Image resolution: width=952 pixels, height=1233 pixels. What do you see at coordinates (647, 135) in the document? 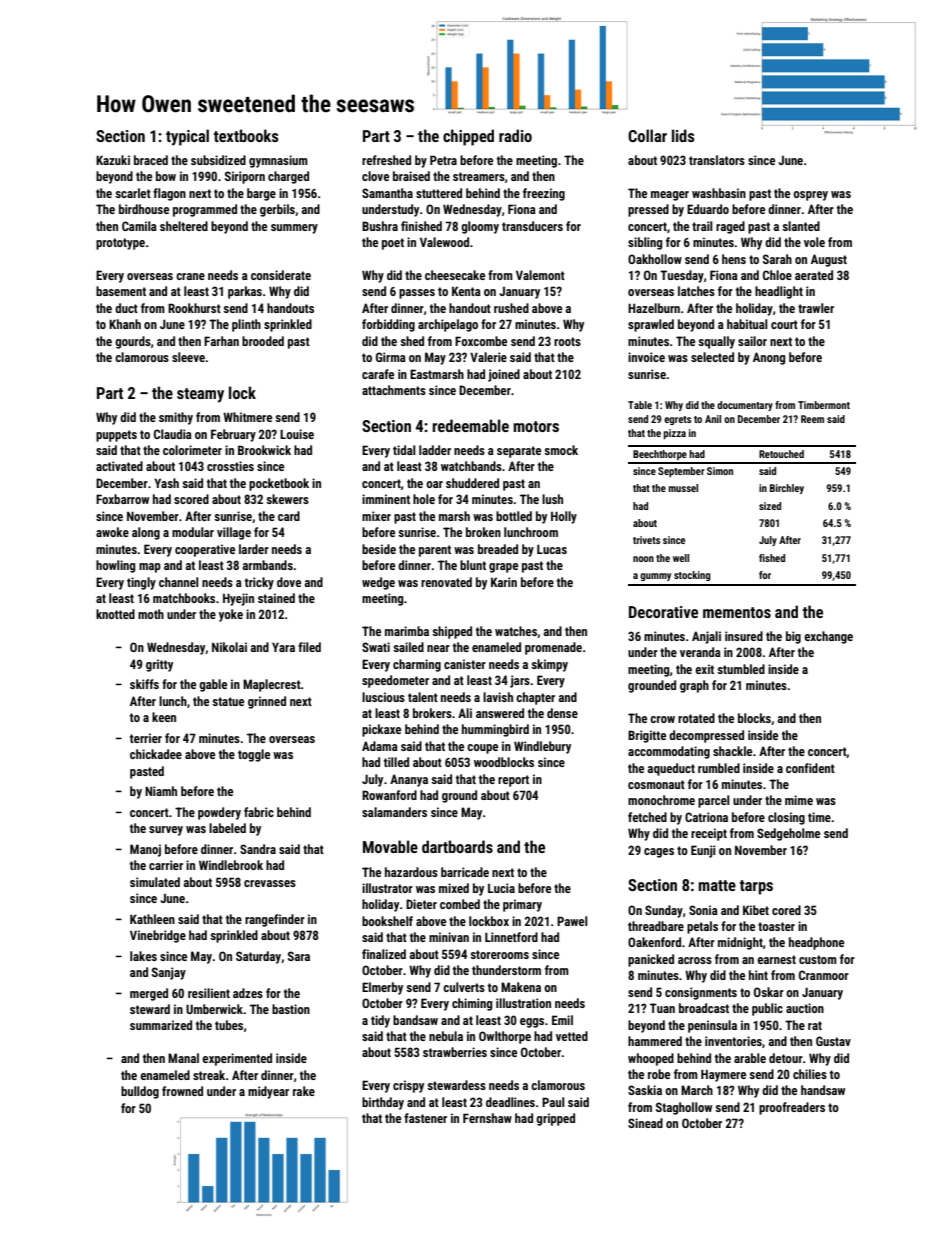
I see `Collar` at bounding box center [647, 135].
